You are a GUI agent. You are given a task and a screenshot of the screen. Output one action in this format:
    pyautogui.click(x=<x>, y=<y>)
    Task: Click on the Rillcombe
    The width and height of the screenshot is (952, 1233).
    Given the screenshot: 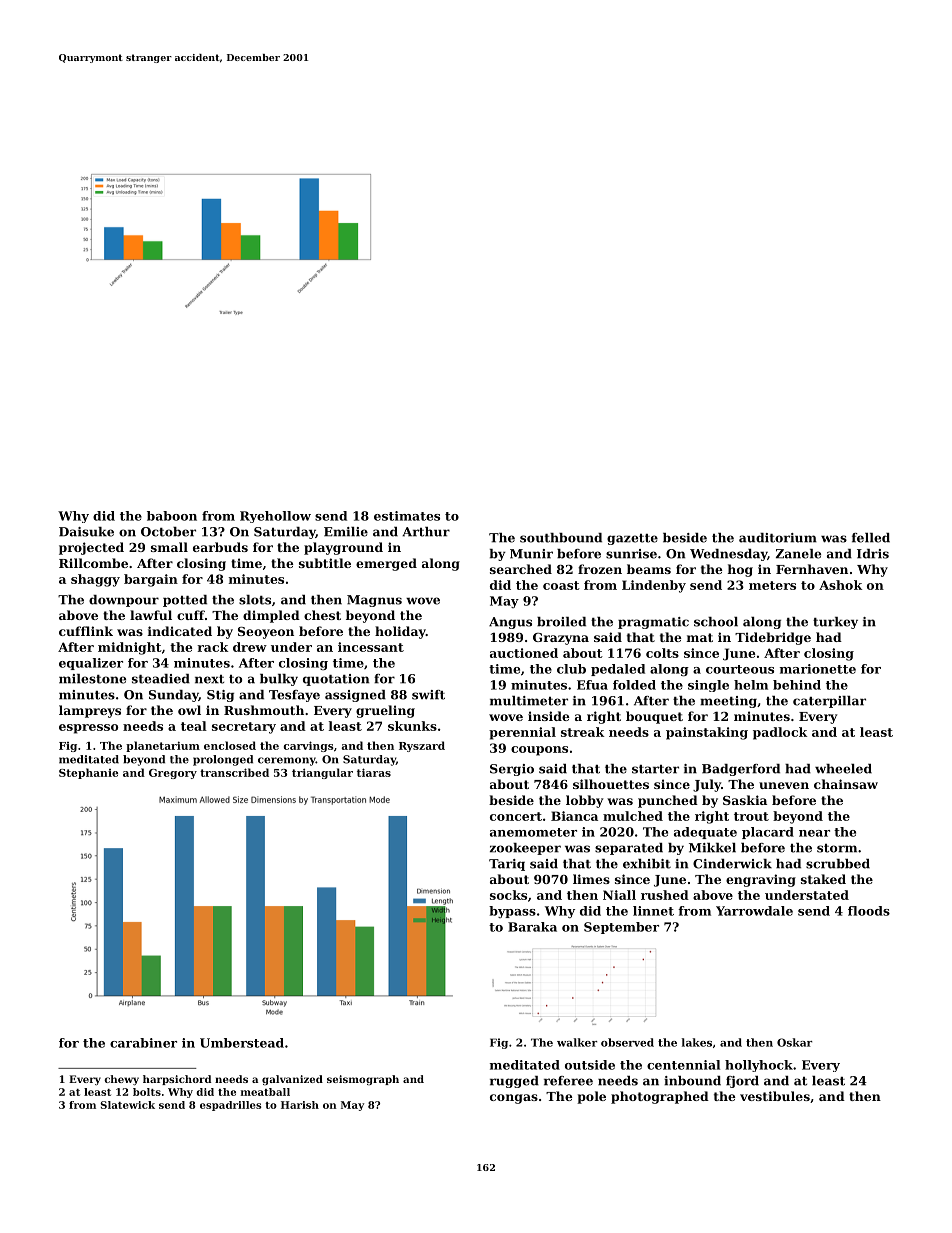 What is the action you would take?
    pyautogui.click(x=93, y=563)
